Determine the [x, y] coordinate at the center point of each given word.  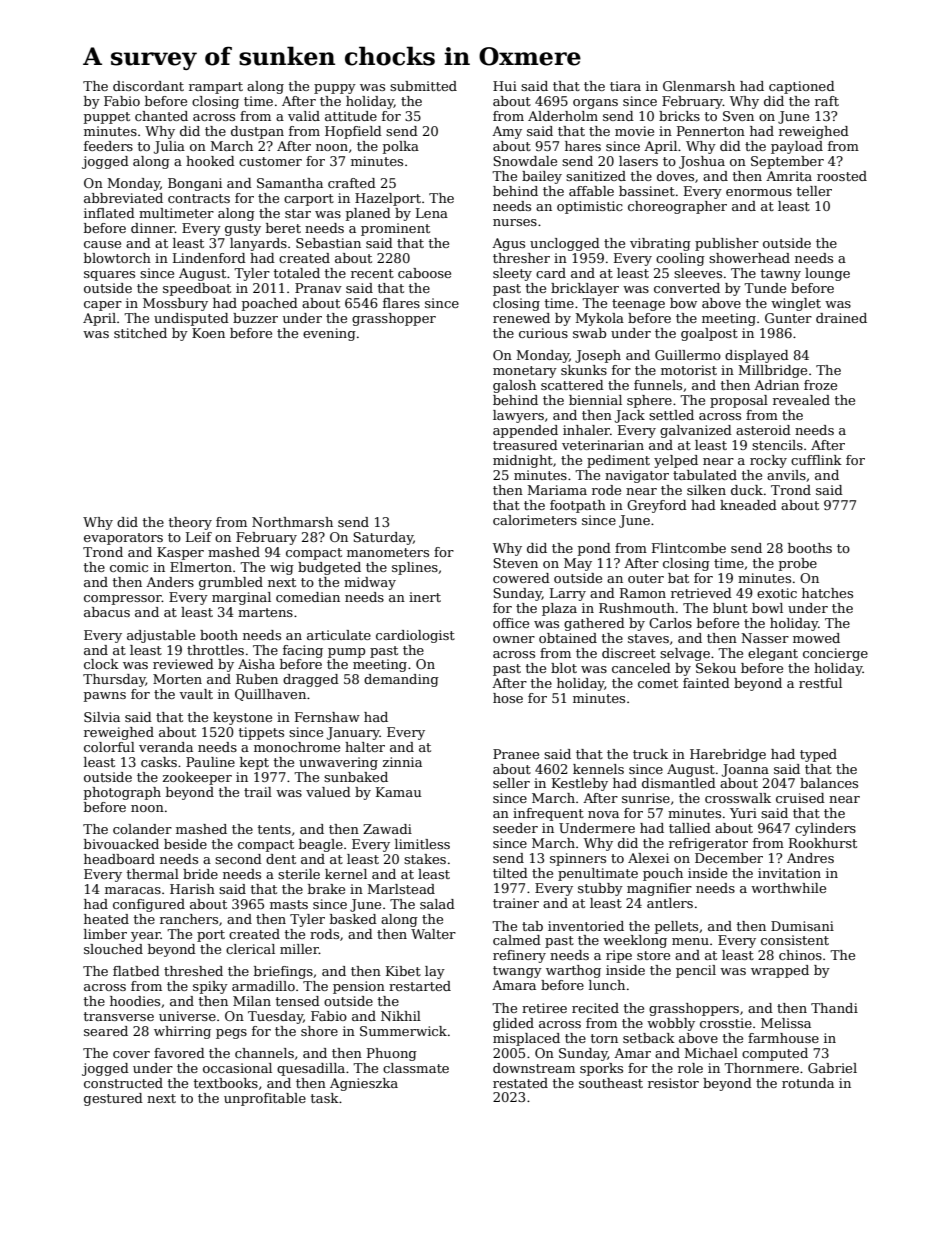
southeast [611, 1083]
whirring [182, 1032]
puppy [335, 89]
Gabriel [832, 1068]
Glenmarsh [699, 86]
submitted [423, 86]
